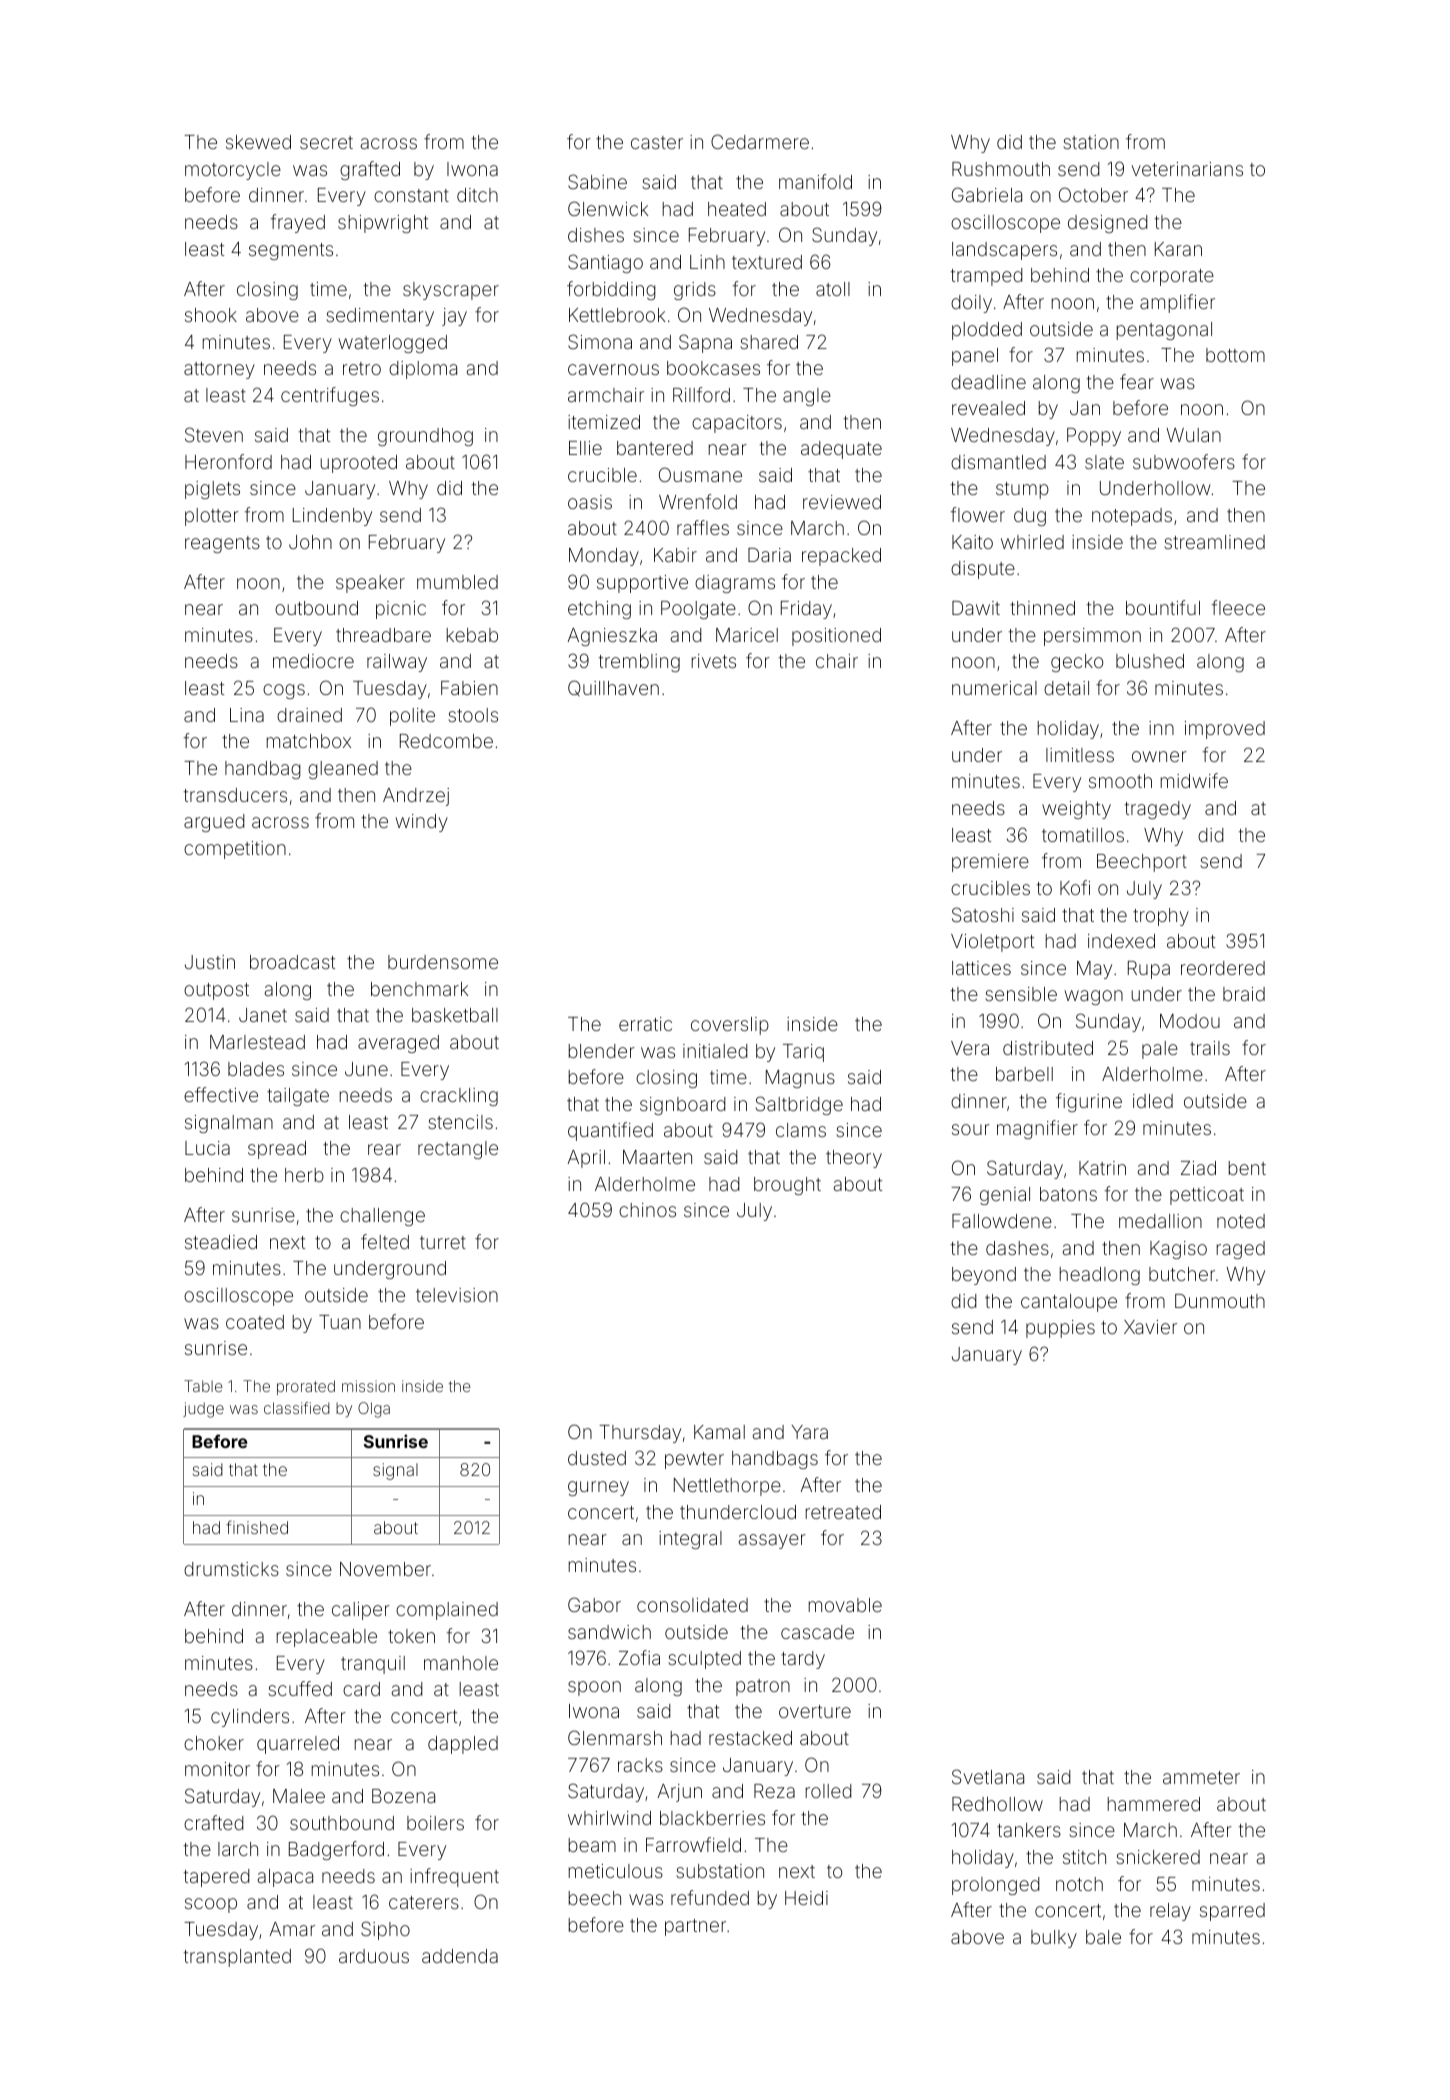 This screenshot has height=2100, width=1450. What do you see at coordinates (1201, 1777) in the screenshot?
I see `ammeter` at bounding box center [1201, 1777].
